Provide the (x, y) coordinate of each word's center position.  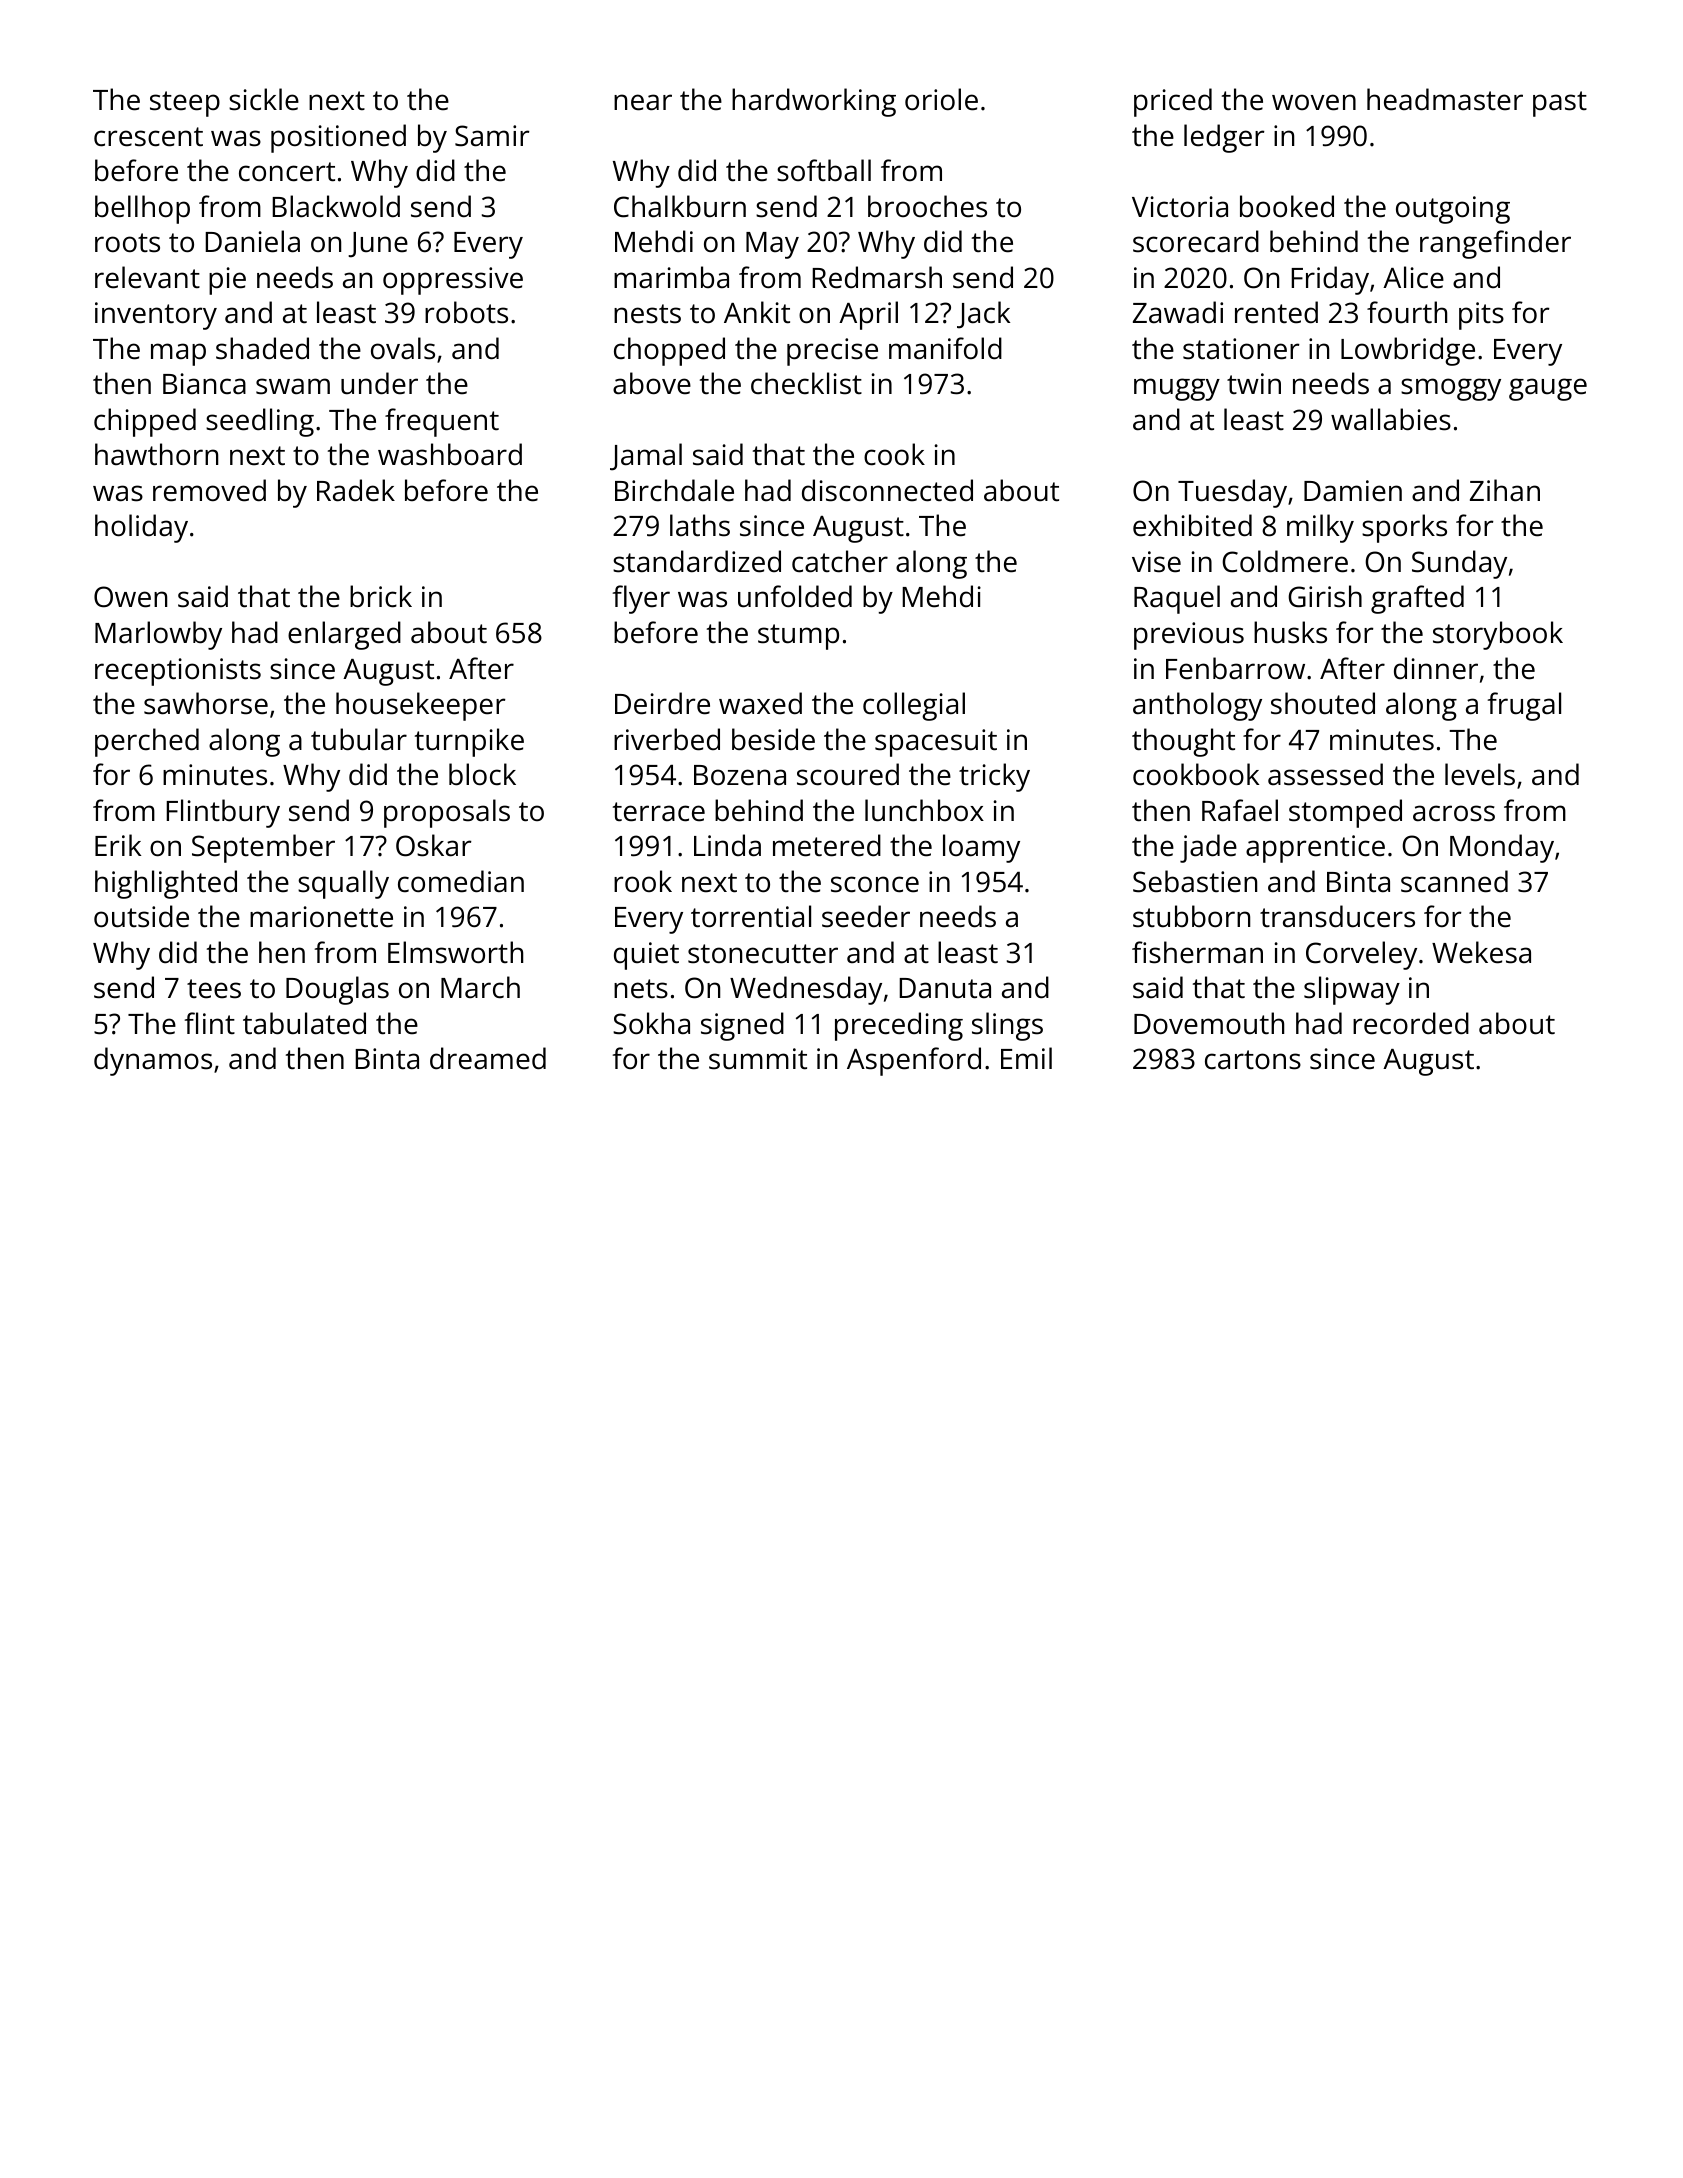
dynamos (153, 1061)
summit (758, 1059)
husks (1290, 632)
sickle (264, 99)
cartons (1253, 1060)
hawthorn (156, 454)
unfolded (795, 596)
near (643, 102)
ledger (1224, 138)
